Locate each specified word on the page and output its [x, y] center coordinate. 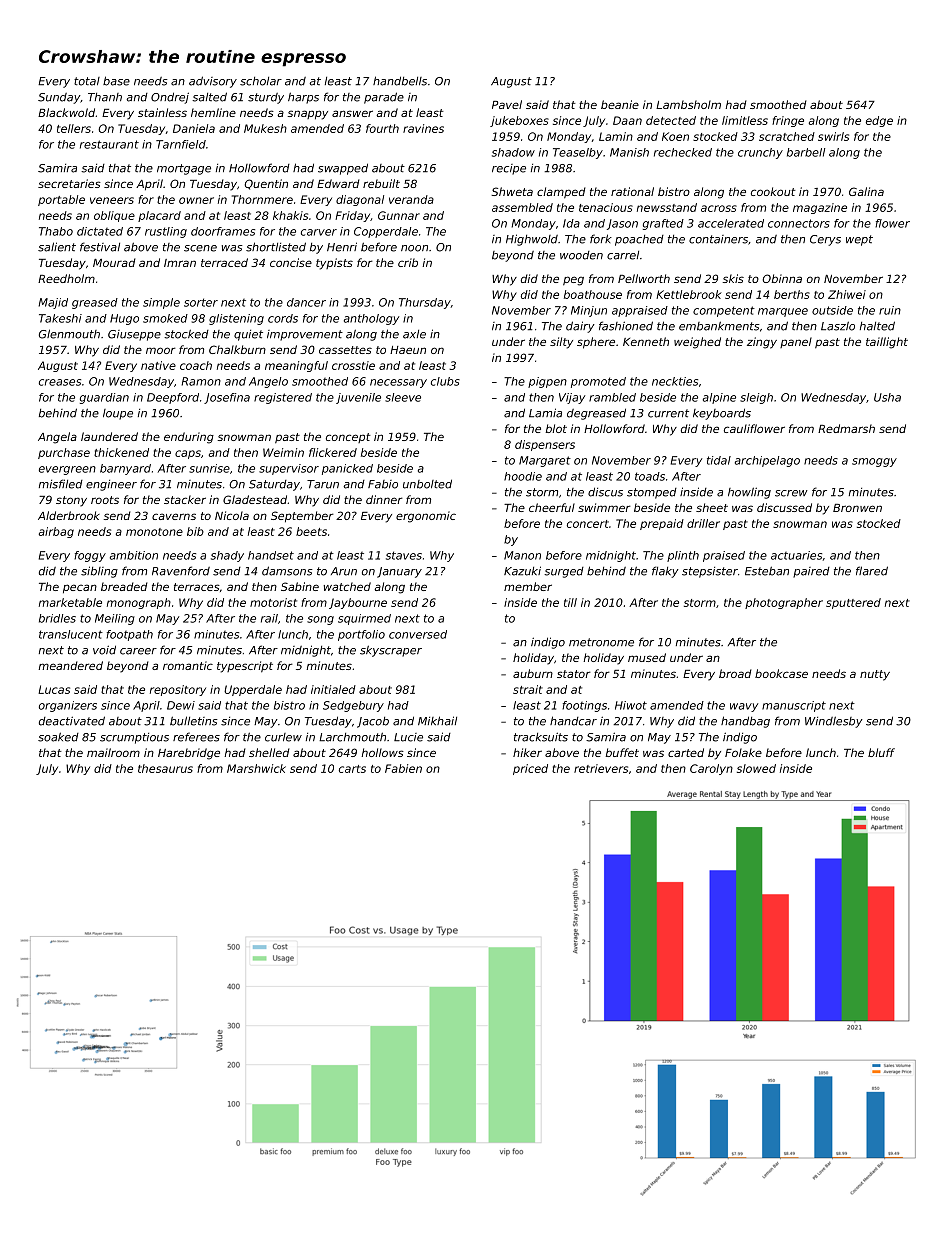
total [87, 81]
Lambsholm [688, 104]
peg [573, 281]
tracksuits [541, 737]
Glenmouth [69, 334]
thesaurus [165, 768]
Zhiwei [847, 294]
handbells [400, 81]
